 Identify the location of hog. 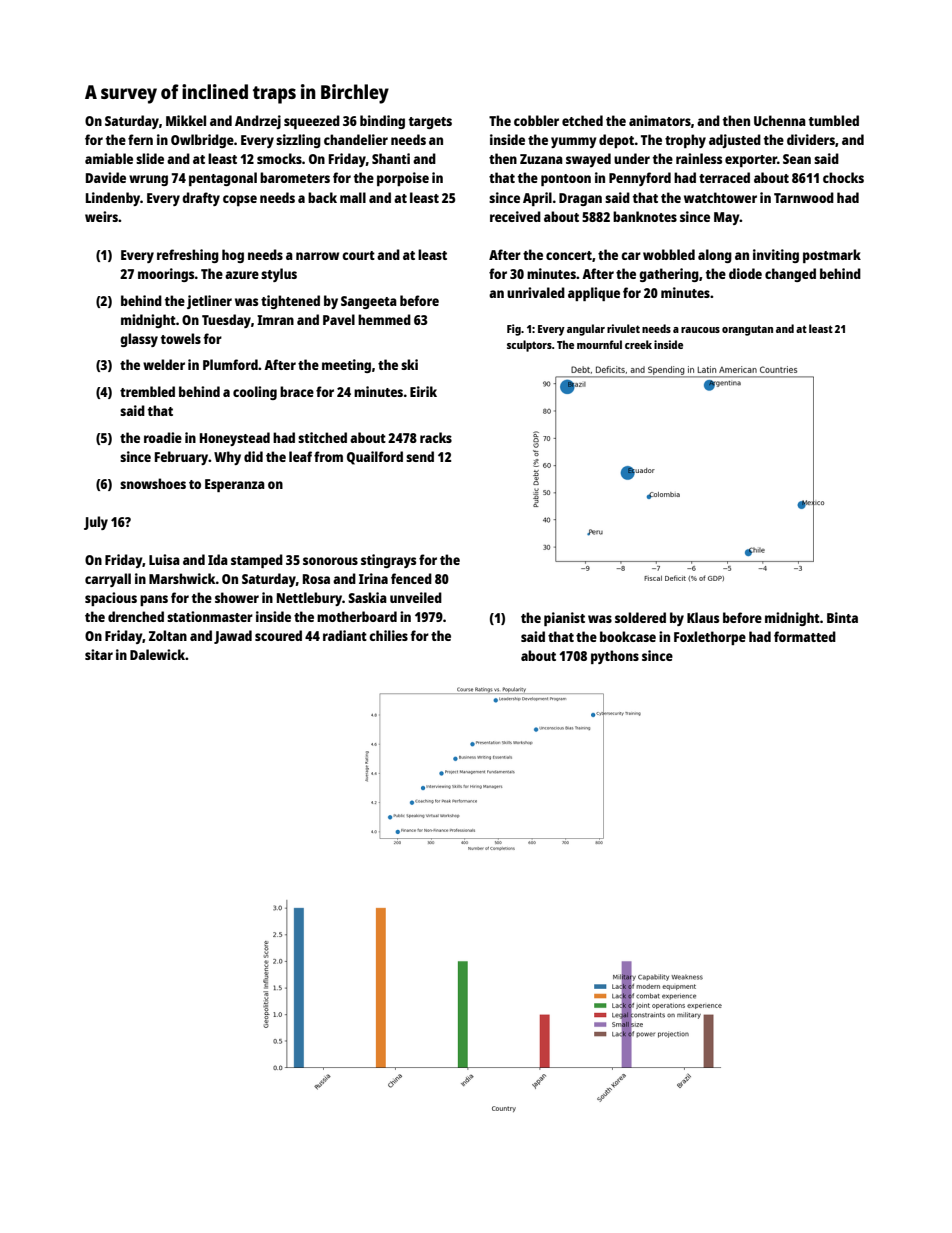
(233, 256).
